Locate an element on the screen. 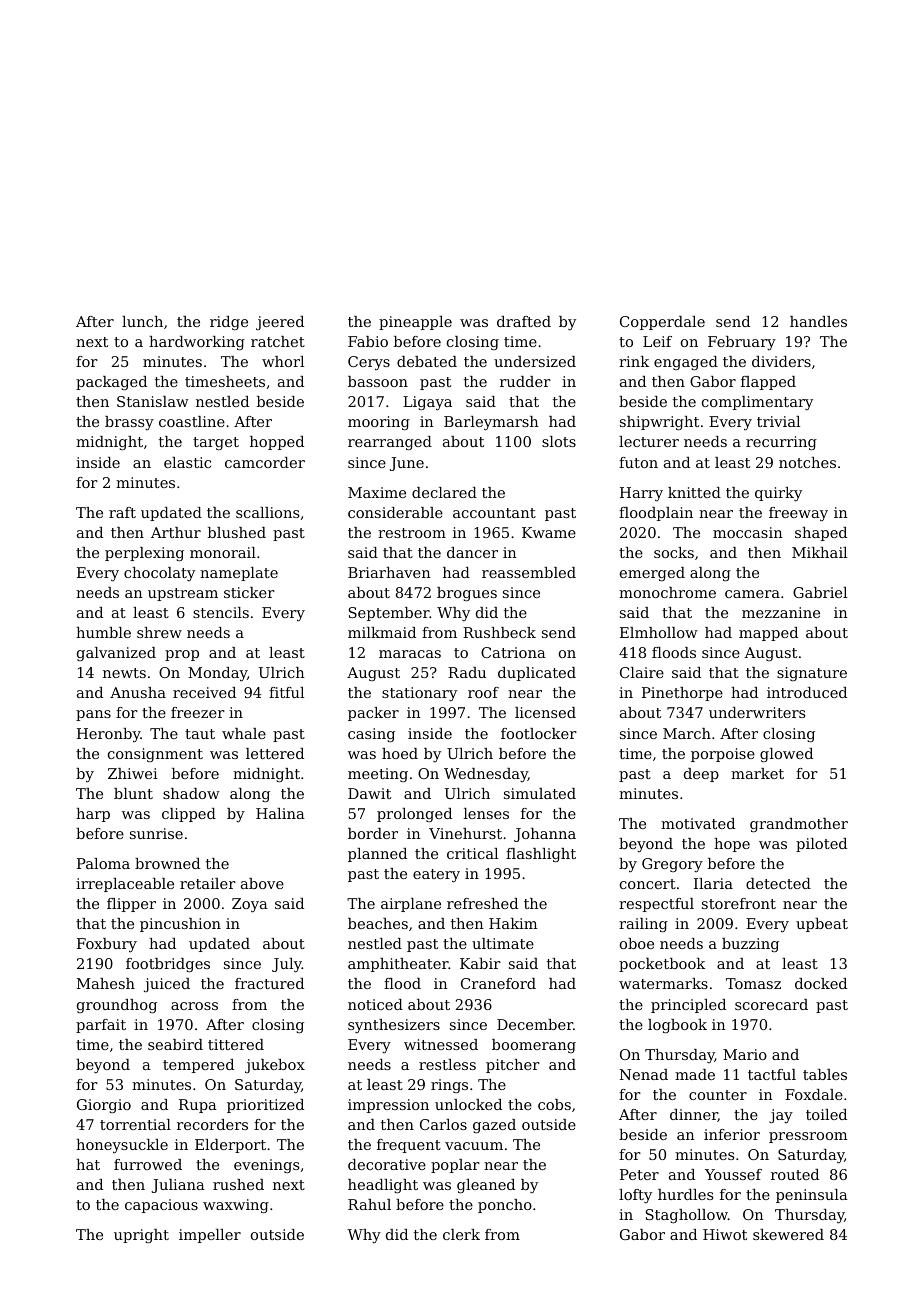  above is located at coordinates (262, 883).
